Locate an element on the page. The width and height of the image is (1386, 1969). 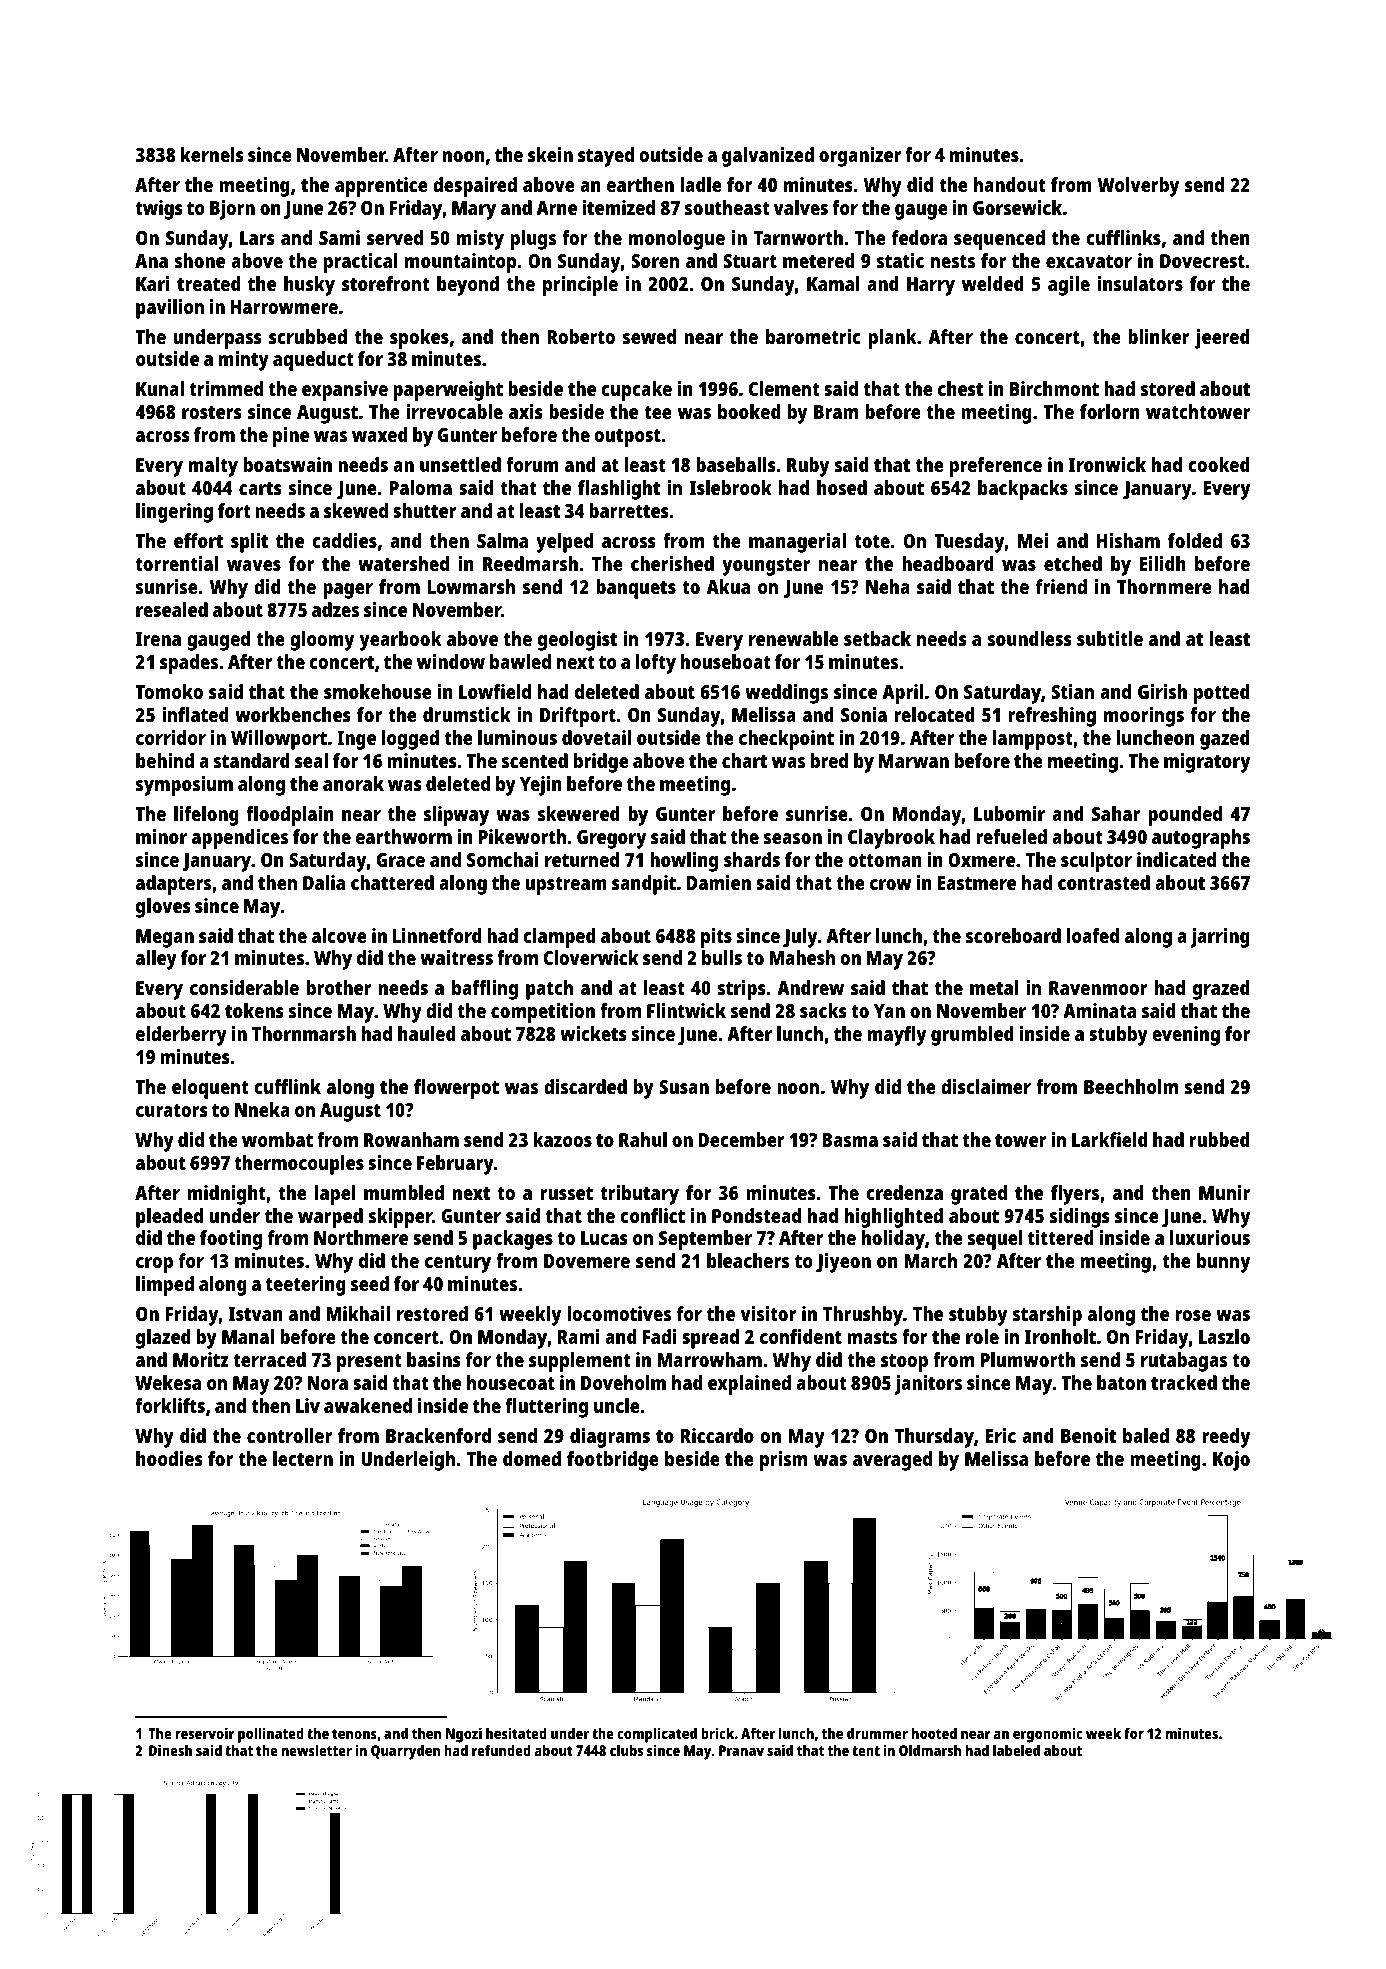
Dinesh is located at coordinates (170, 1750).
